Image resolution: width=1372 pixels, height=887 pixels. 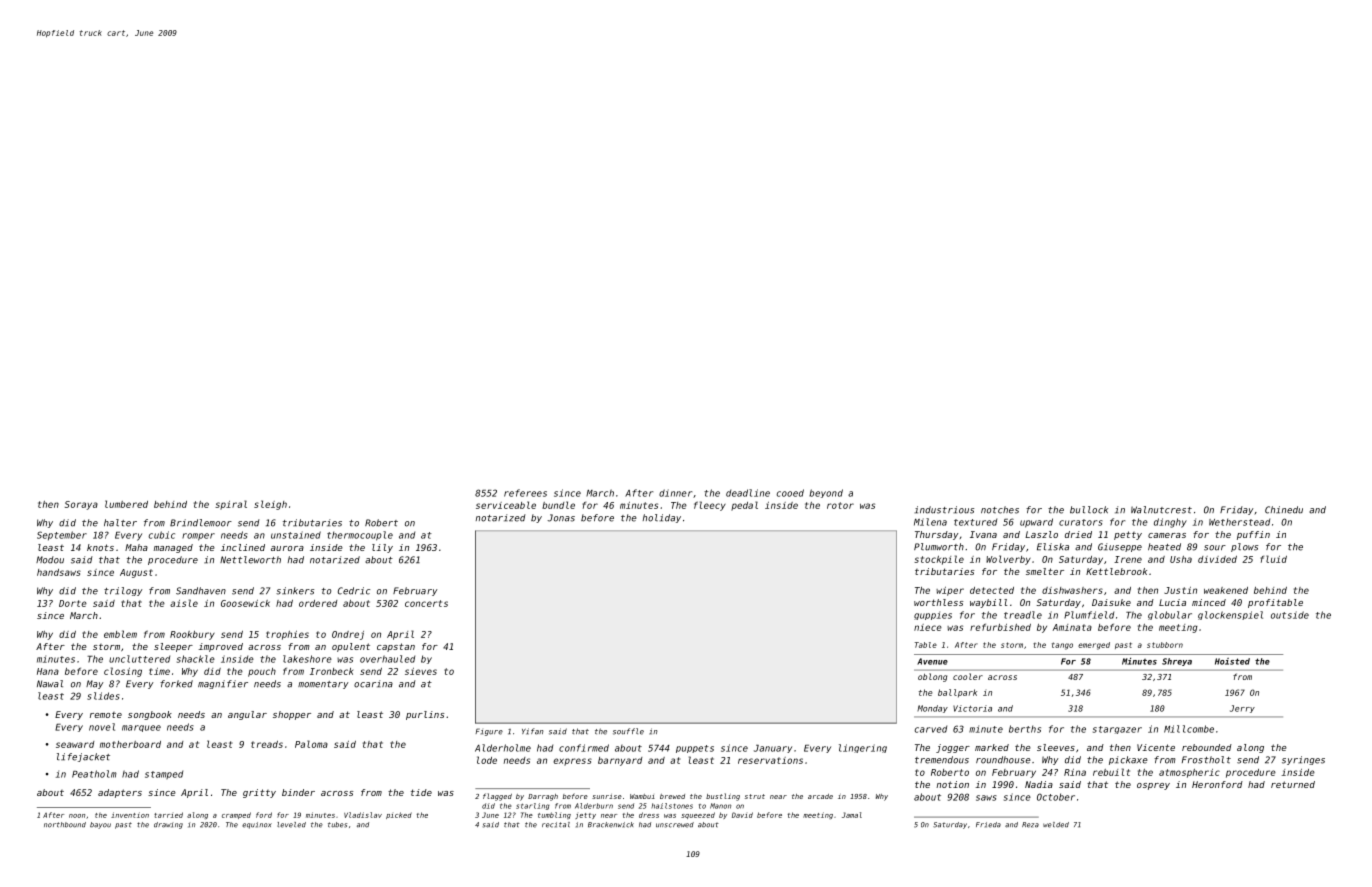 I want to click on lumbered, so click(x=126, y=504).
